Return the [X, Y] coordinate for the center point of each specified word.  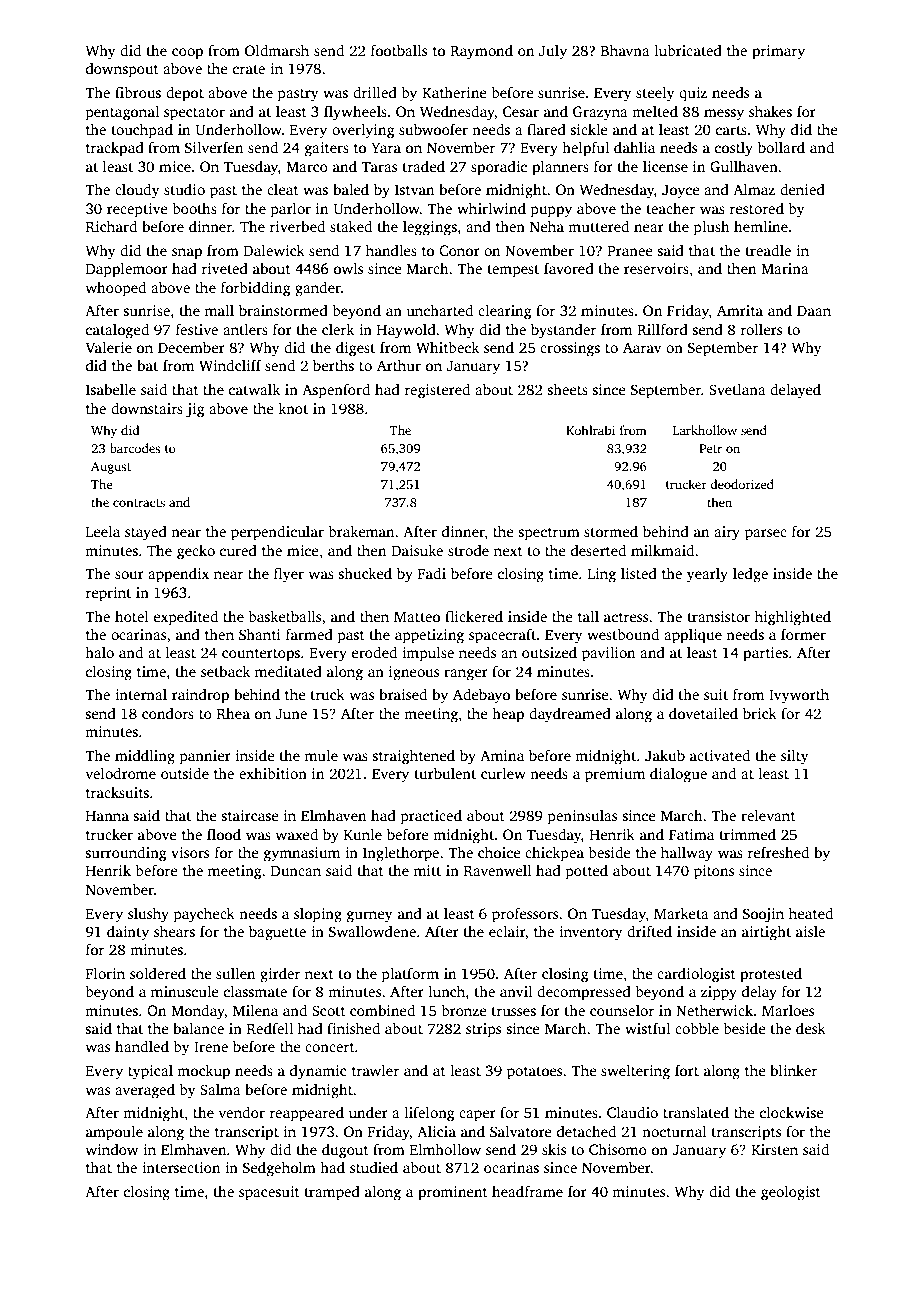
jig [195, 410]
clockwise [792, 1112]
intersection [181, 1167]
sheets [568, 389]
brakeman [361, 531]
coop [187, 54]
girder [280, 975]
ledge [750, 575]
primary [778, 52]
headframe [527, 1191]
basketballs [284, 616]
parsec [766, 535]
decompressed [584, 993]
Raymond [481, 52]
